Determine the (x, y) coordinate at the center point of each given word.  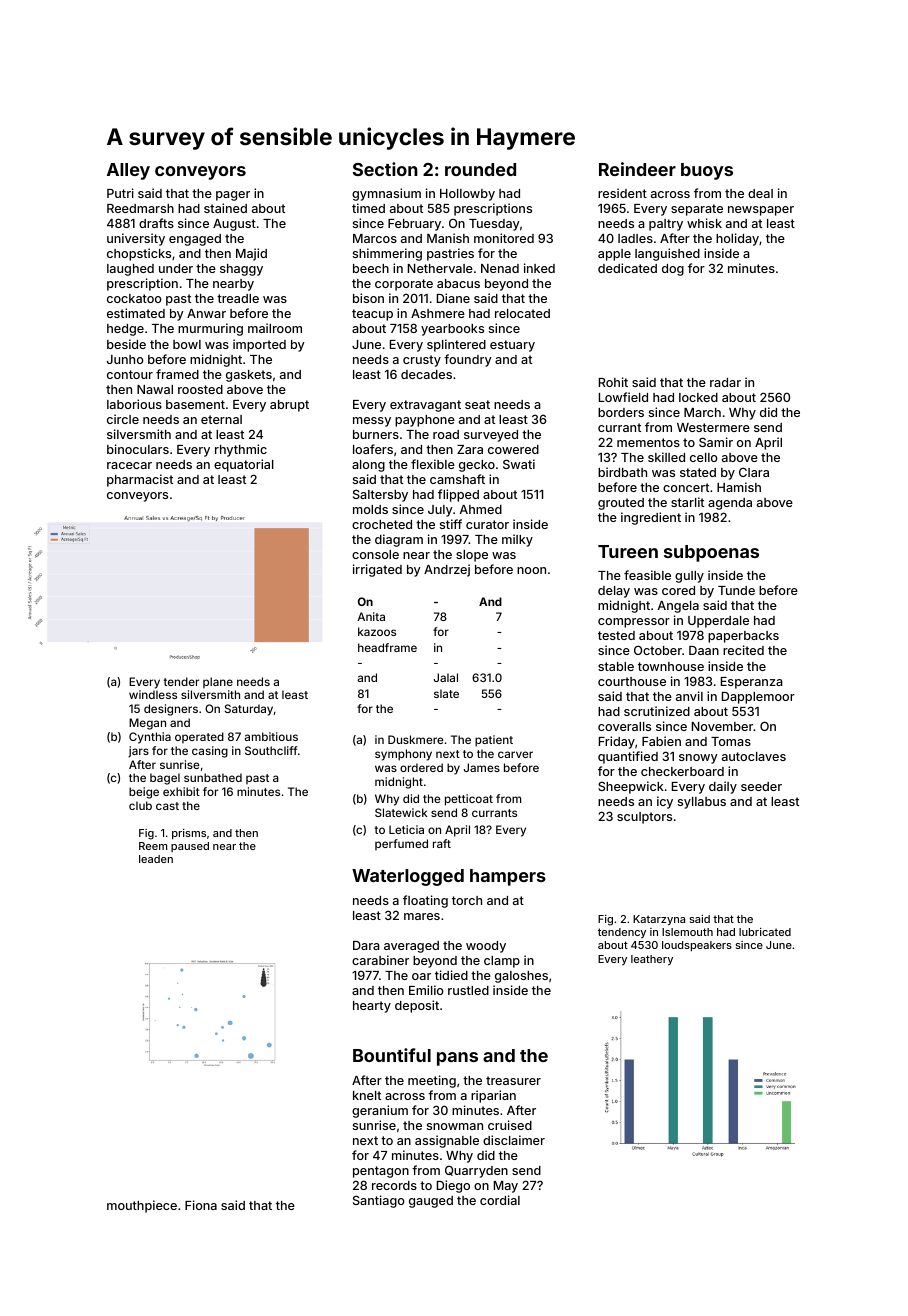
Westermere (713, 427)
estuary (512, 346)
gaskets (249, 376)
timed (368, 208)
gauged (431, 1202)
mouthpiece (142, 1206)
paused (190, 847)
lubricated (765, 932)
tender (181, 681)
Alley (128, 171)
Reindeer (637, 169)
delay (614, 592)
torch (467, 900)
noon (531, 570)
